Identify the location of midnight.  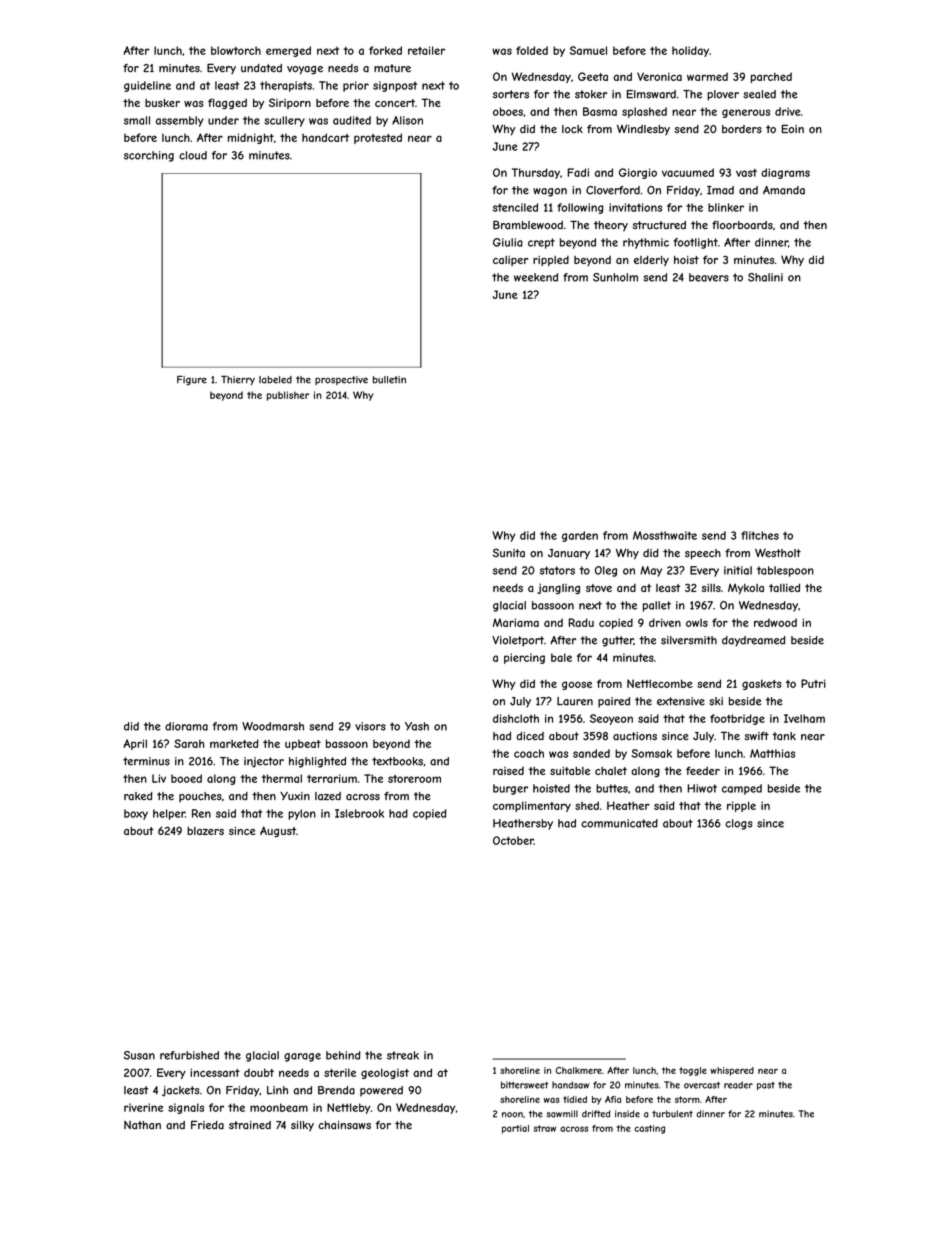
(251, 138).
